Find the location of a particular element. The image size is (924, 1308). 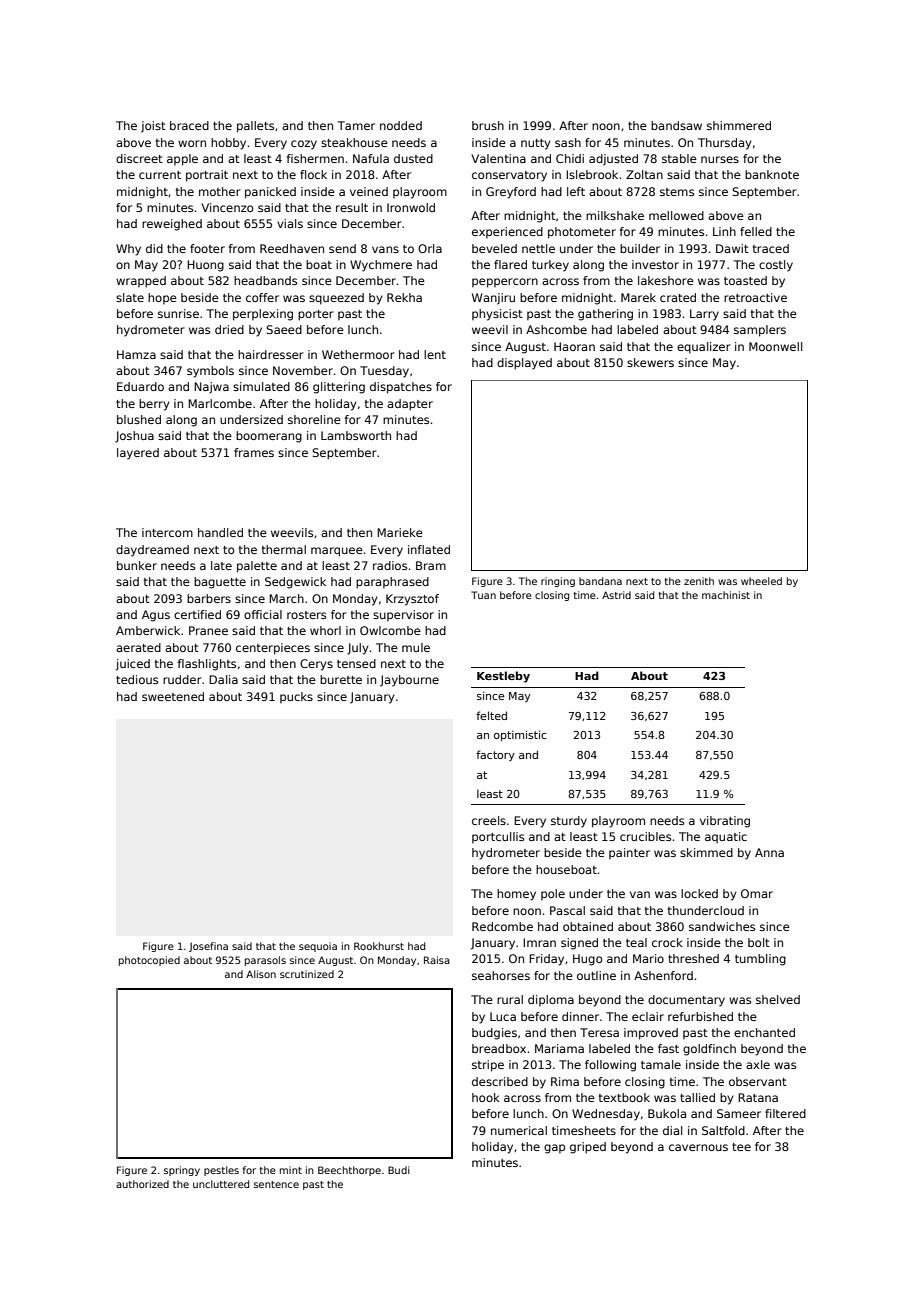

Krzysztof is located at coordinates (412, 600).
